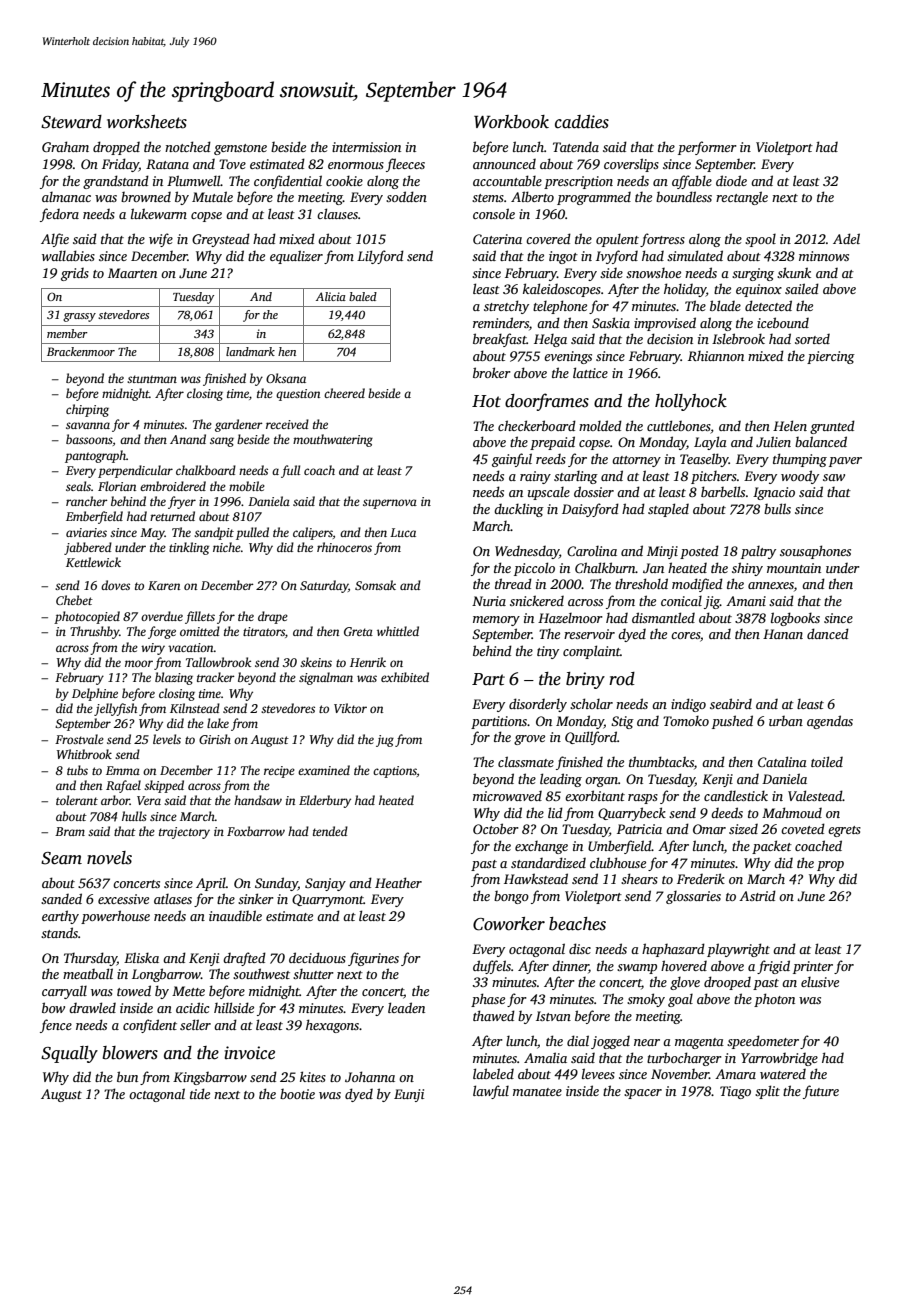  I want to click on Eunji, so click(409, 1095).
